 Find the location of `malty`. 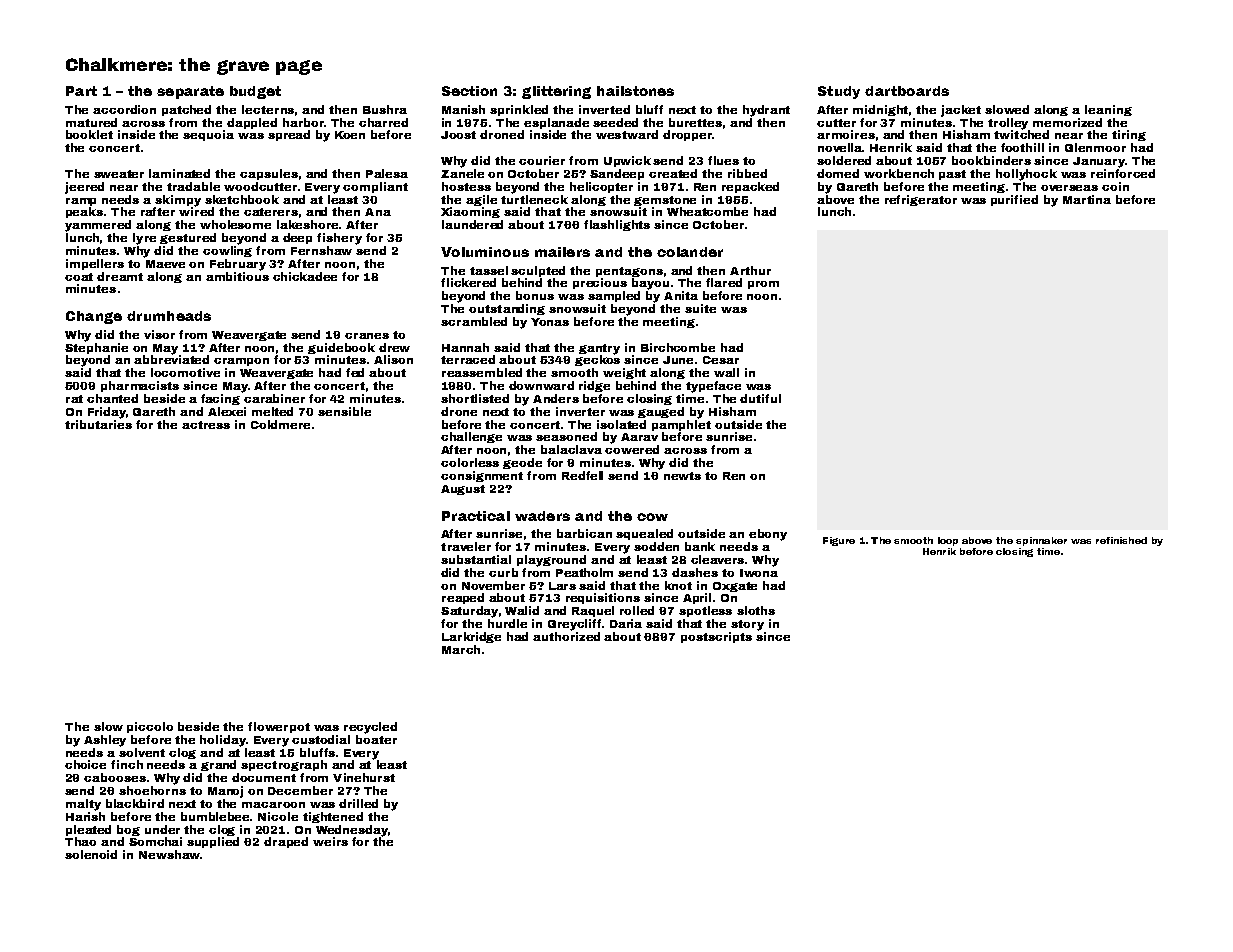

malty is located at coordinates (83, 805).
